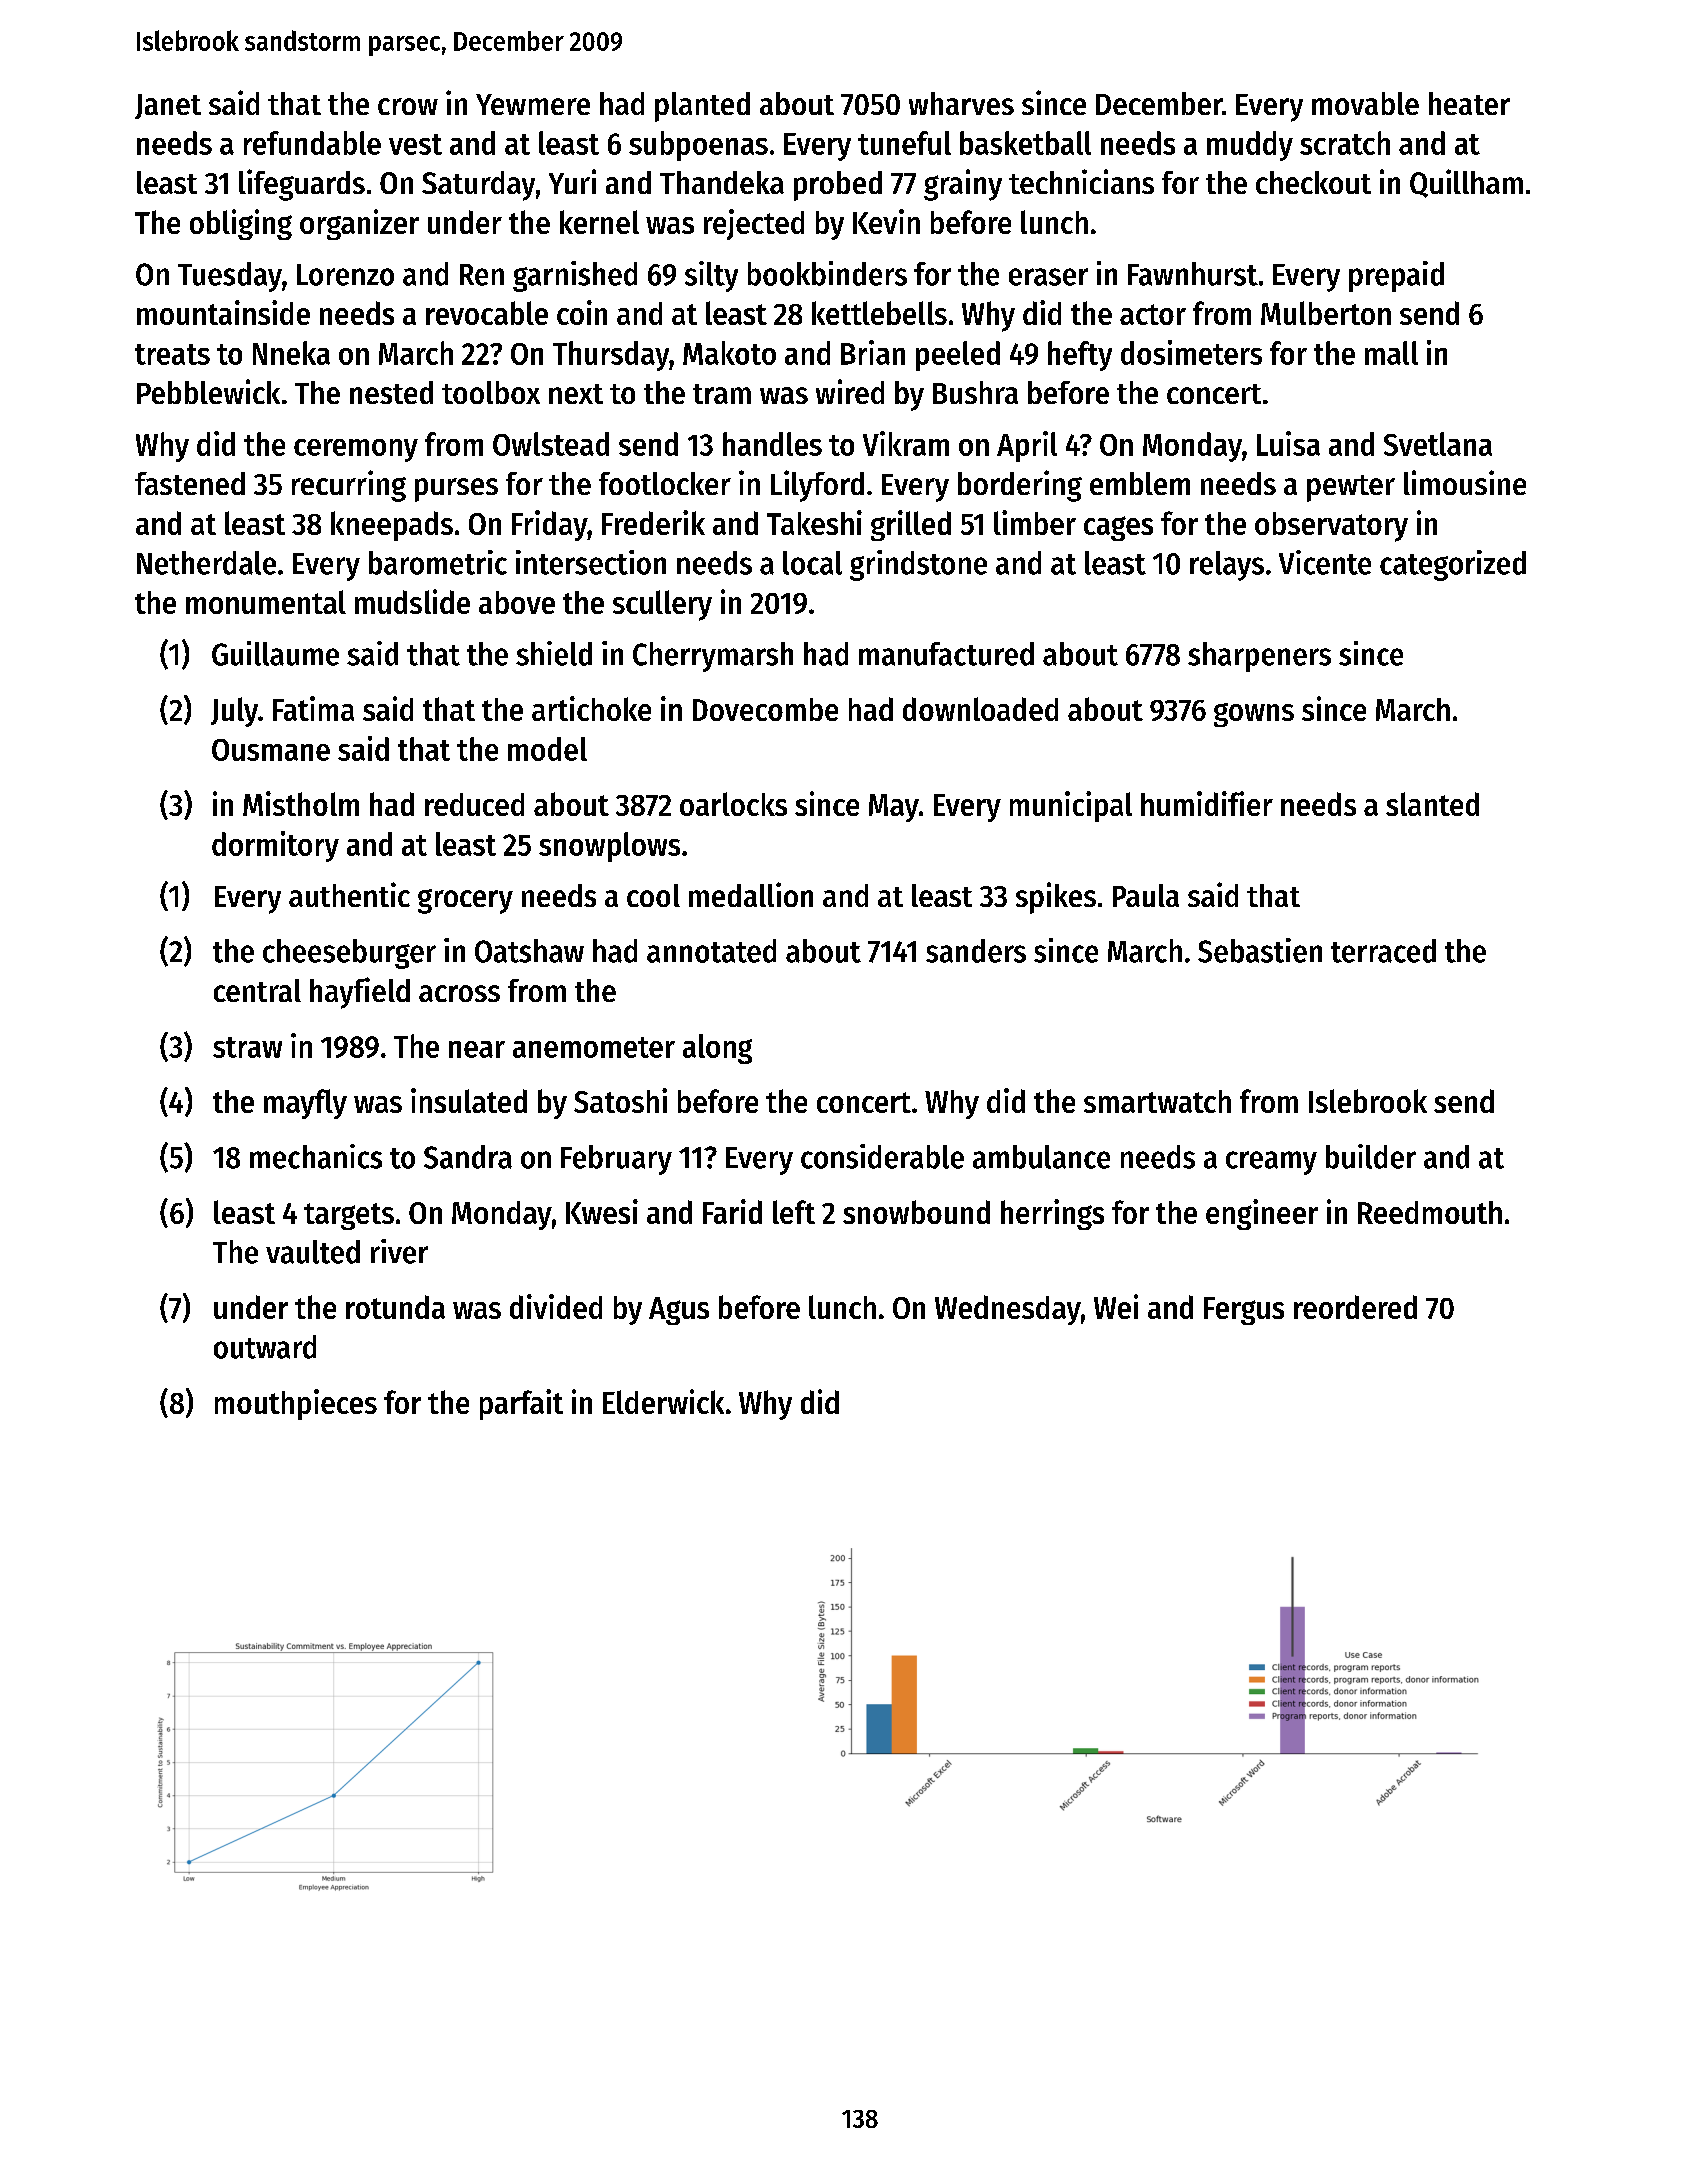 The width and height of the screenshot is (1683, 2178). What do you see at coordinates (395, 1307) in the screenshot?
I see `rotunda` at bounding box center [395, 1307].
